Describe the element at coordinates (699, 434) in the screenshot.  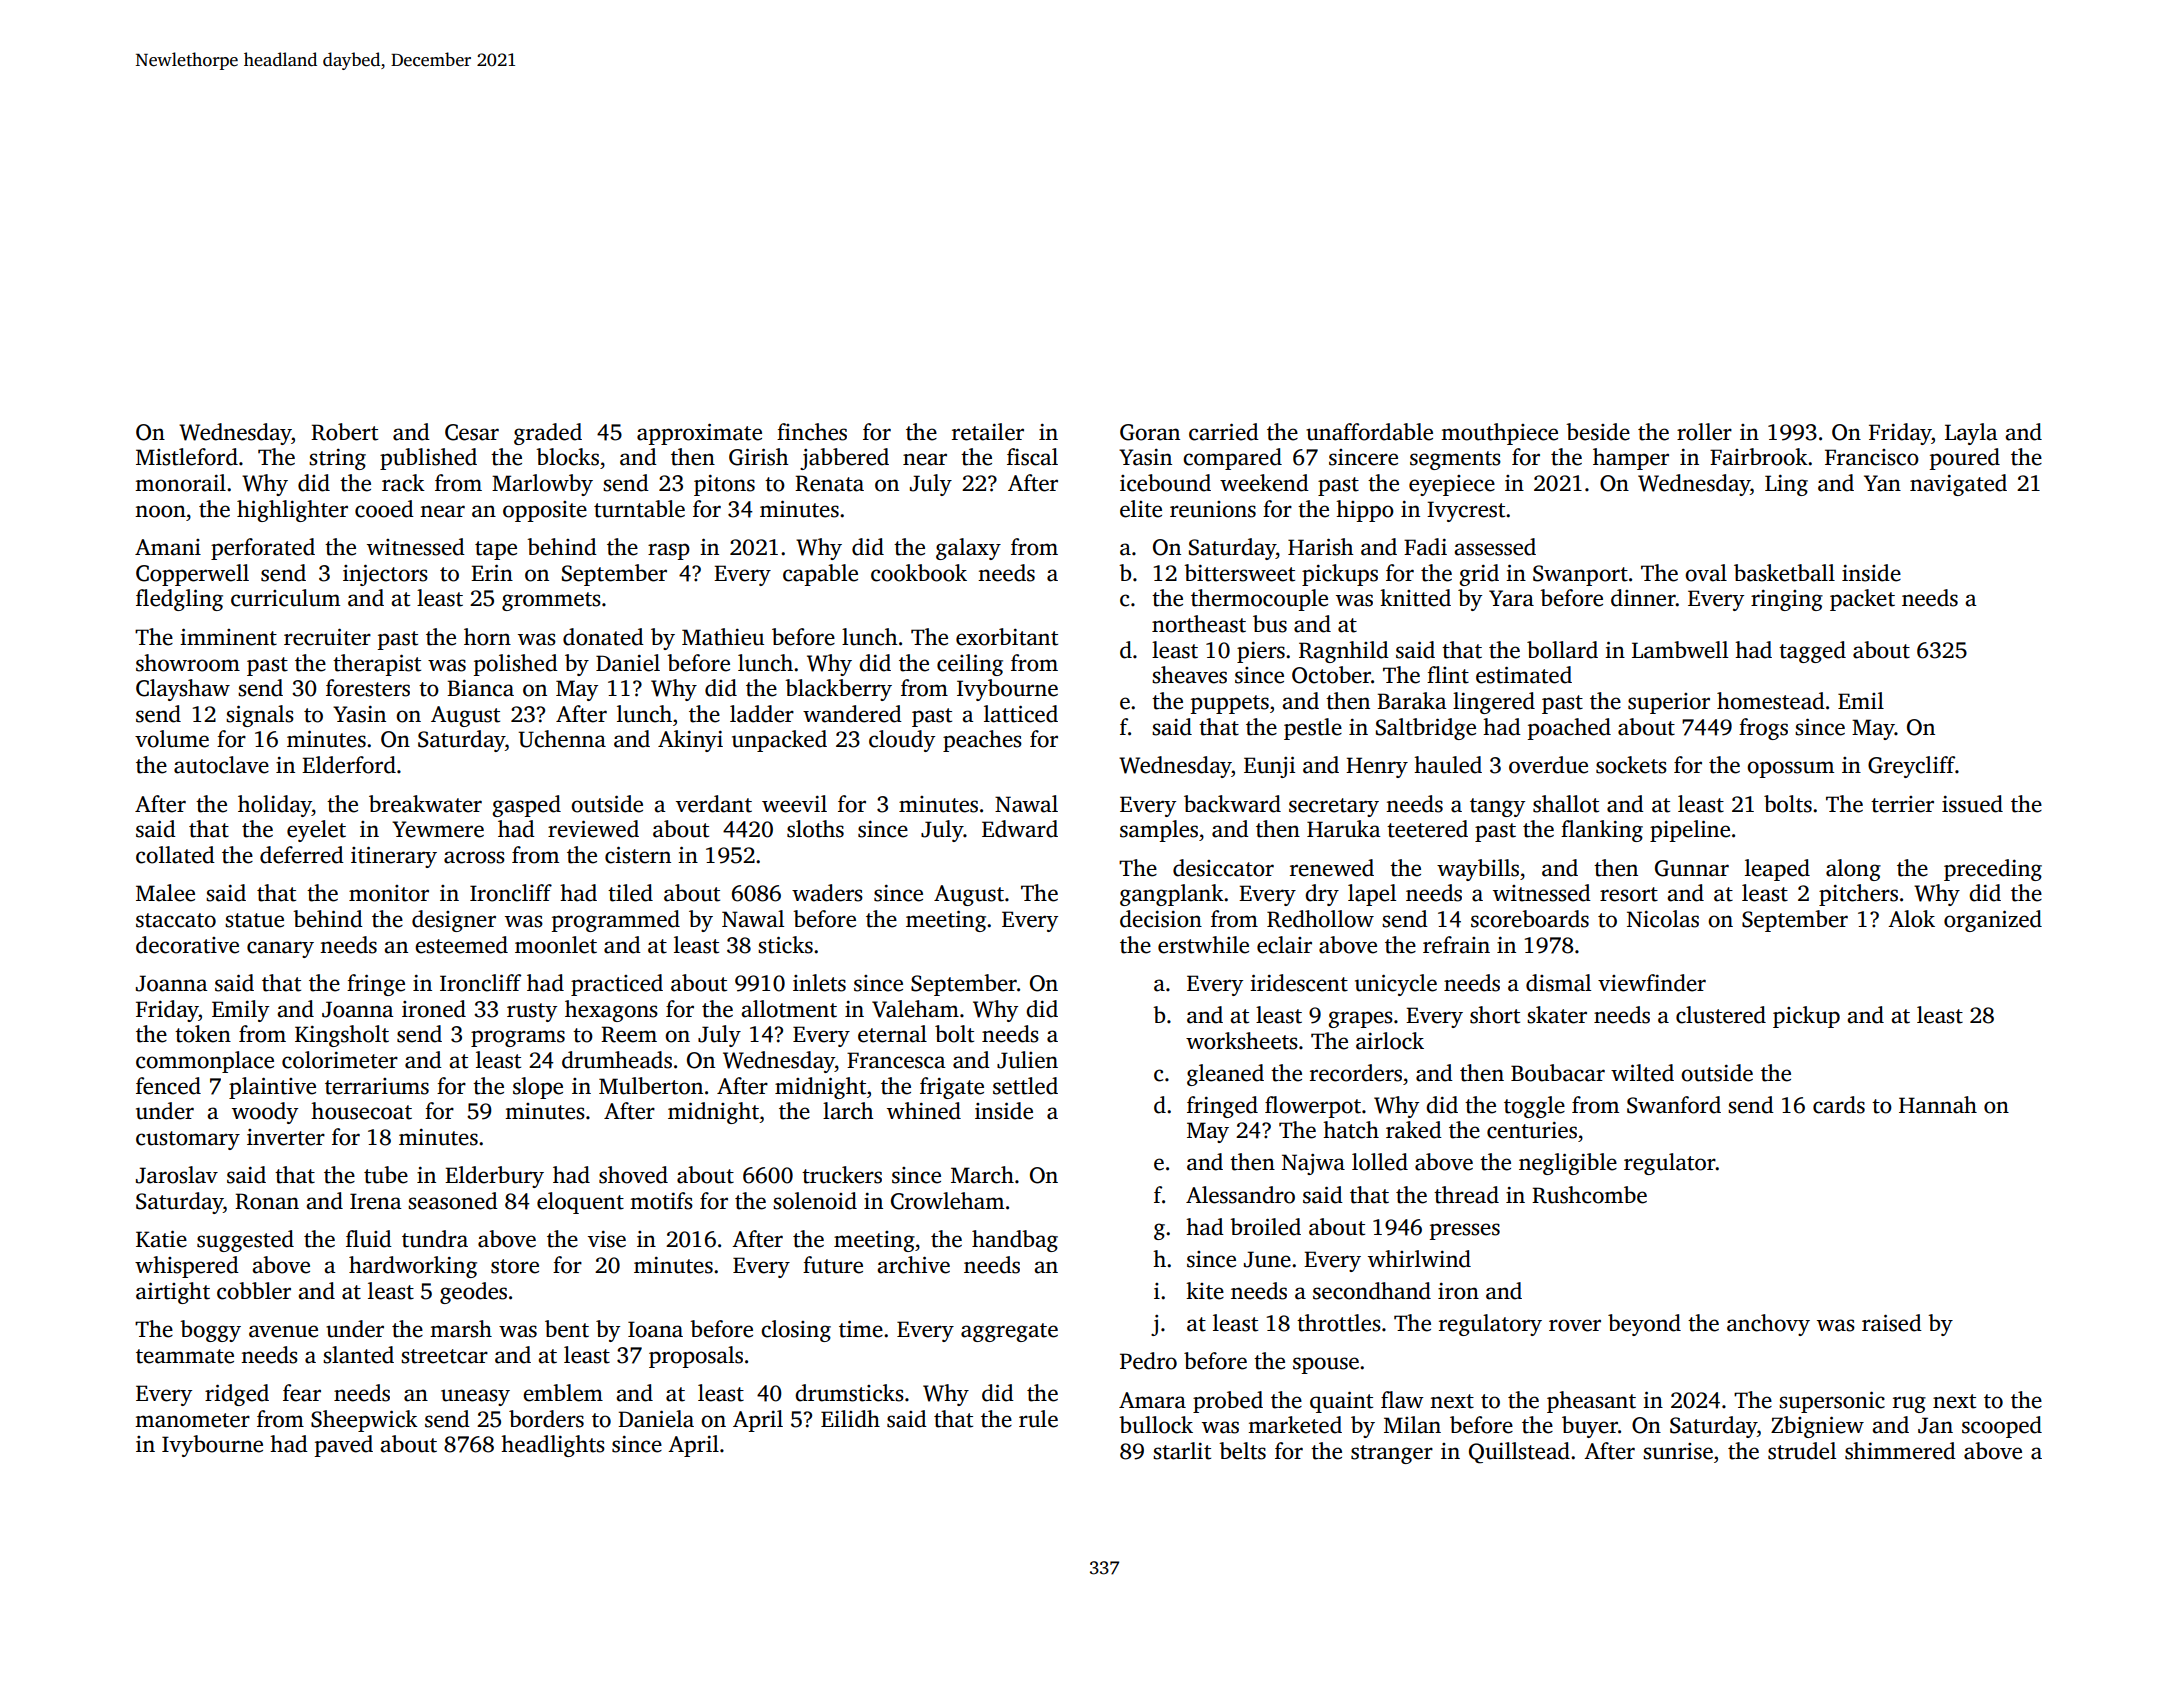
I see `approximate` at that location.
